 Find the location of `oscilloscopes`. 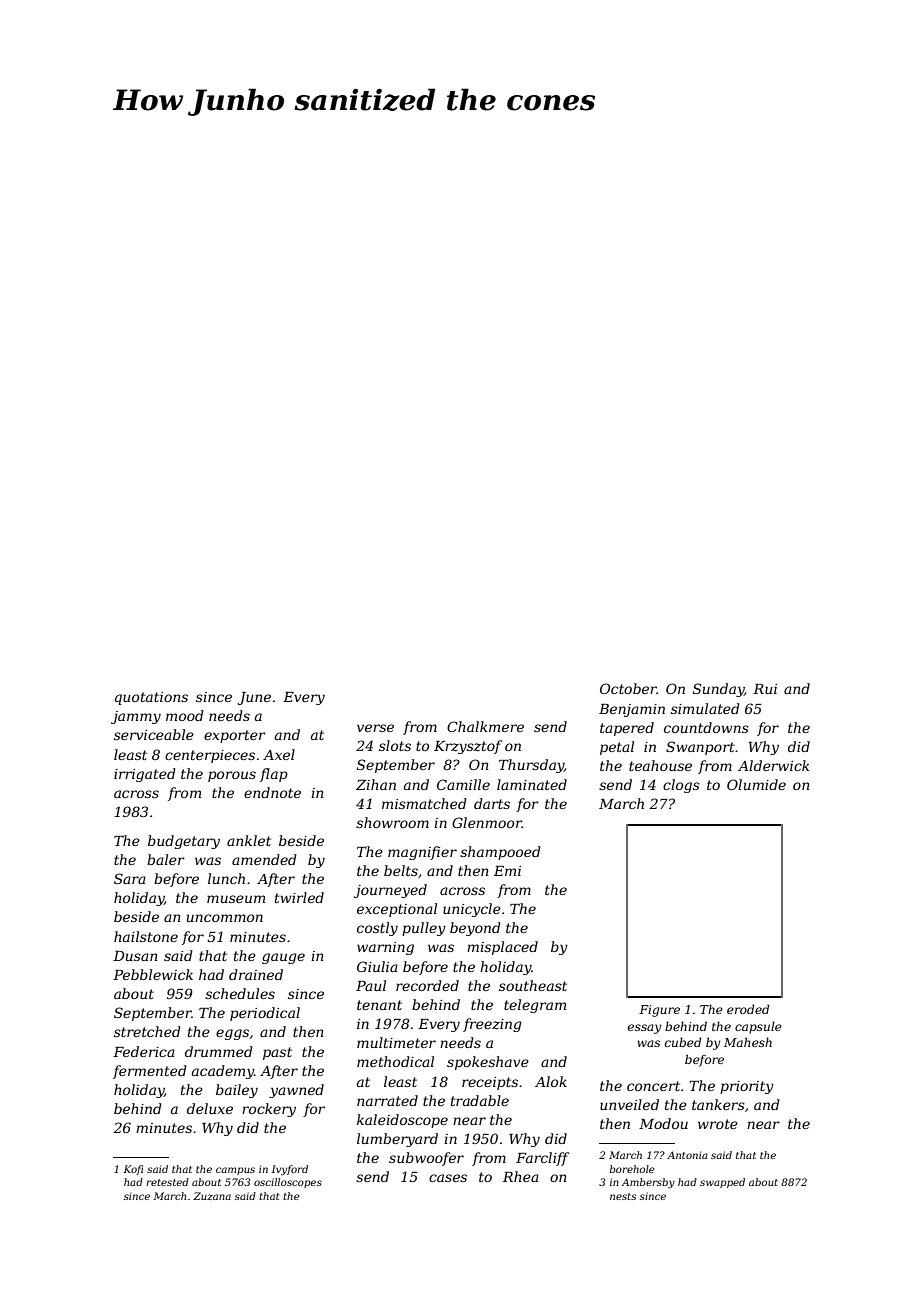

oscilloscopes is located at coordinates (288, 1183).
